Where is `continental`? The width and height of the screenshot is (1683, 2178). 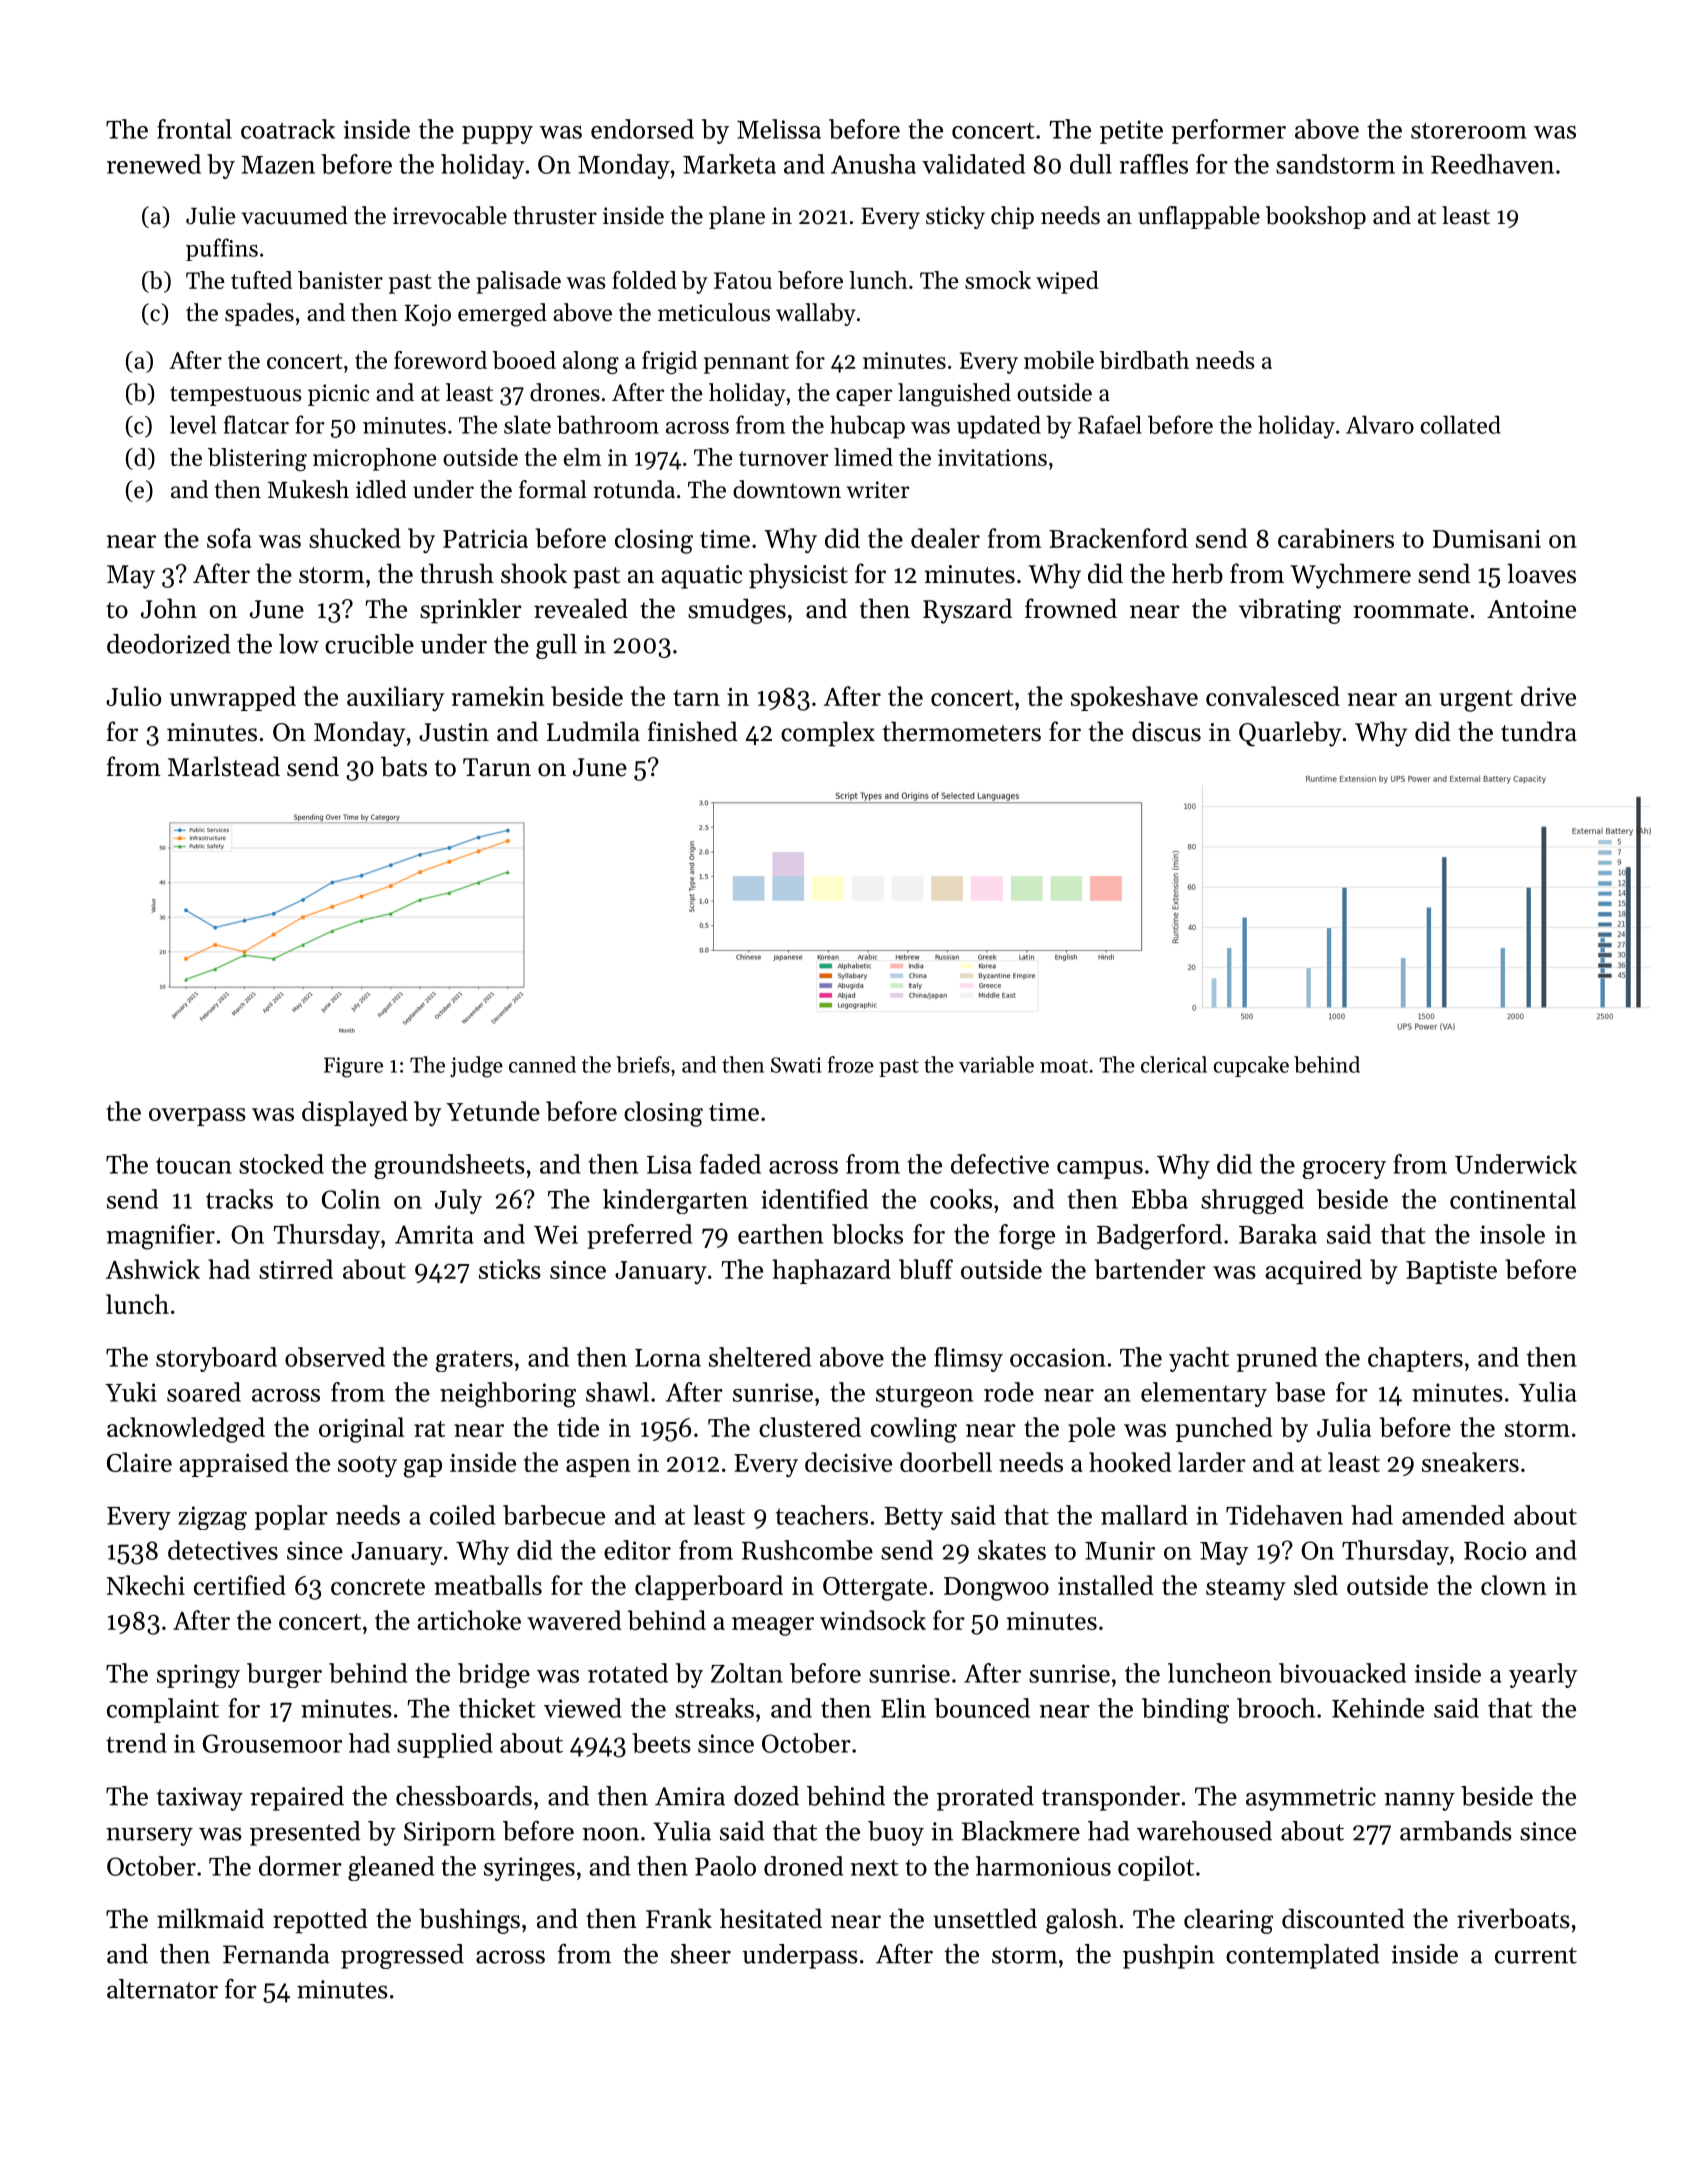
continental is located at coordinates (1513, 1199).
